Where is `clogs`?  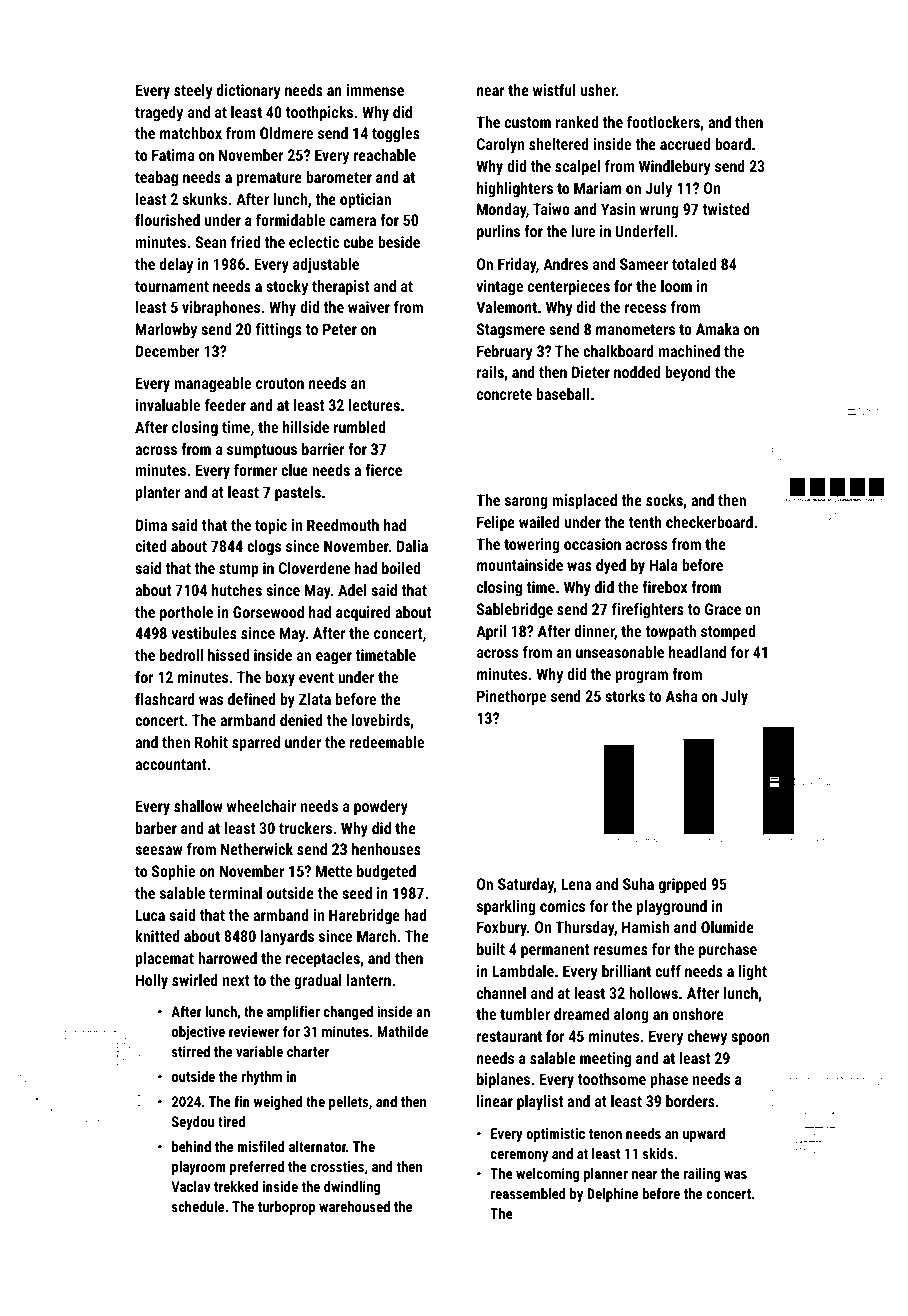 clogs is located at coordinates (264, 548).
